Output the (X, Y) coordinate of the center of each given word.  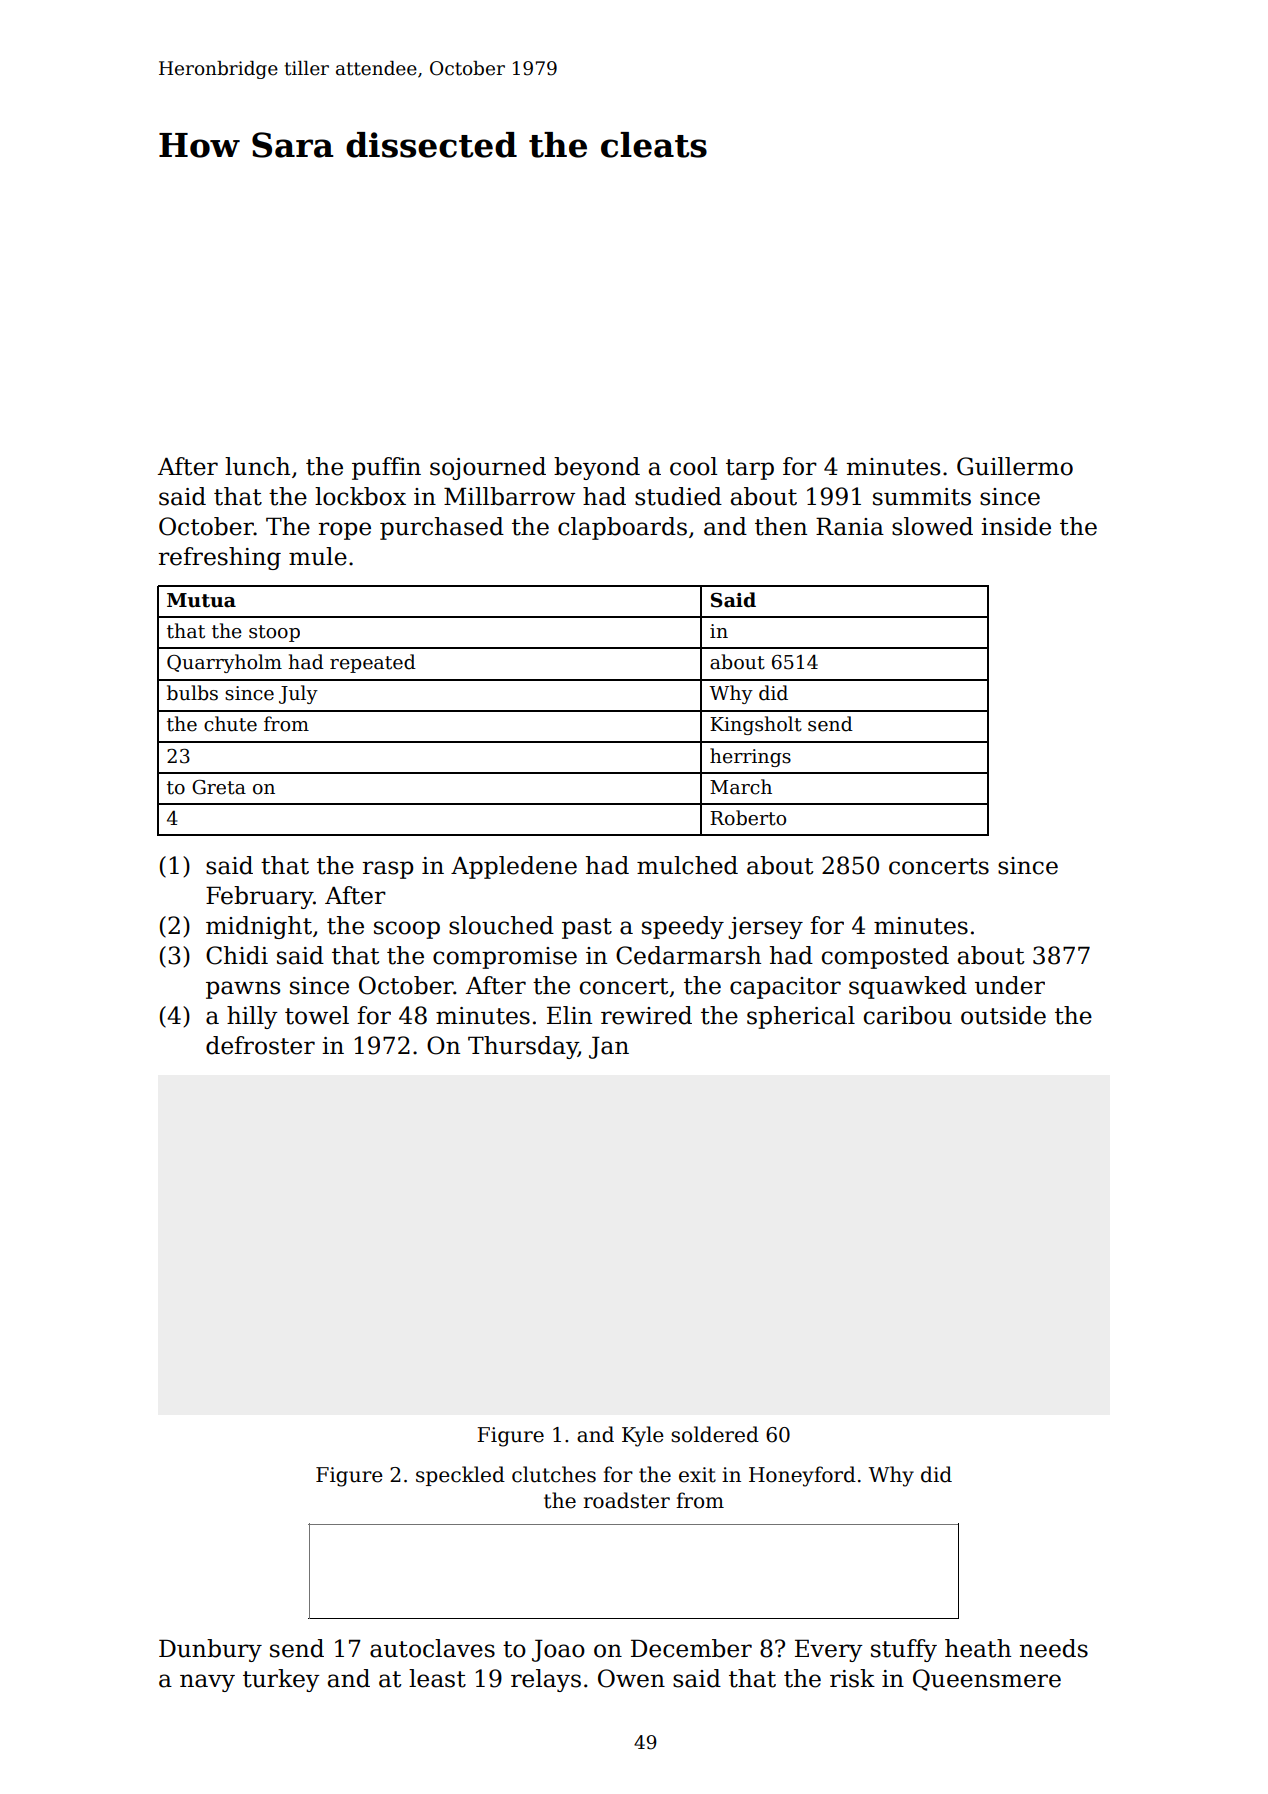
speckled (460, 1476)
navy (207, 1683)
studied (678, 496)
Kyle (643, 1436)
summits (922, 497)
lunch (257, 466)
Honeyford (802, 1476)
